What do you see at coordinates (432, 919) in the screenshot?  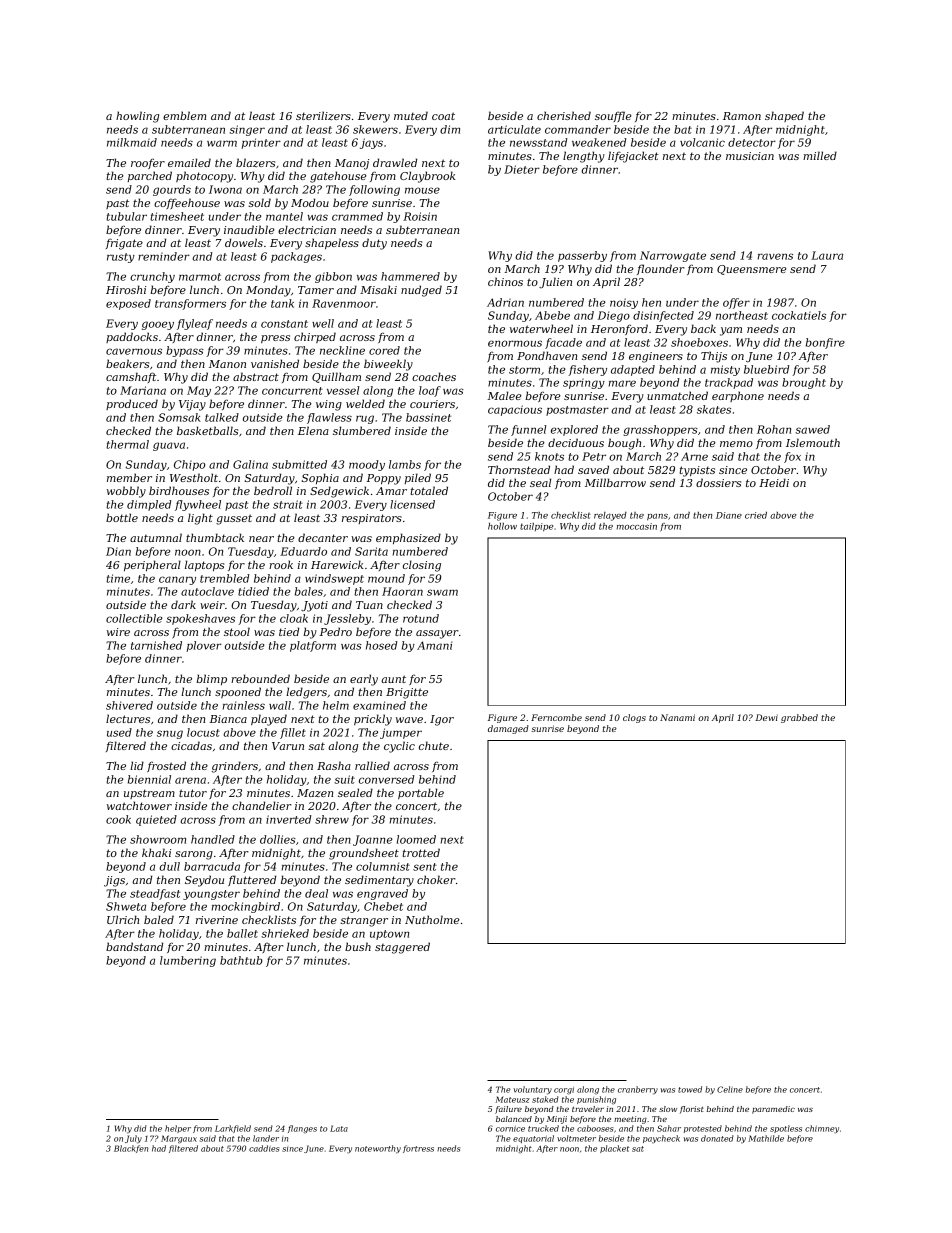 I see `Nutholme` at bounding box center [432, 919].
